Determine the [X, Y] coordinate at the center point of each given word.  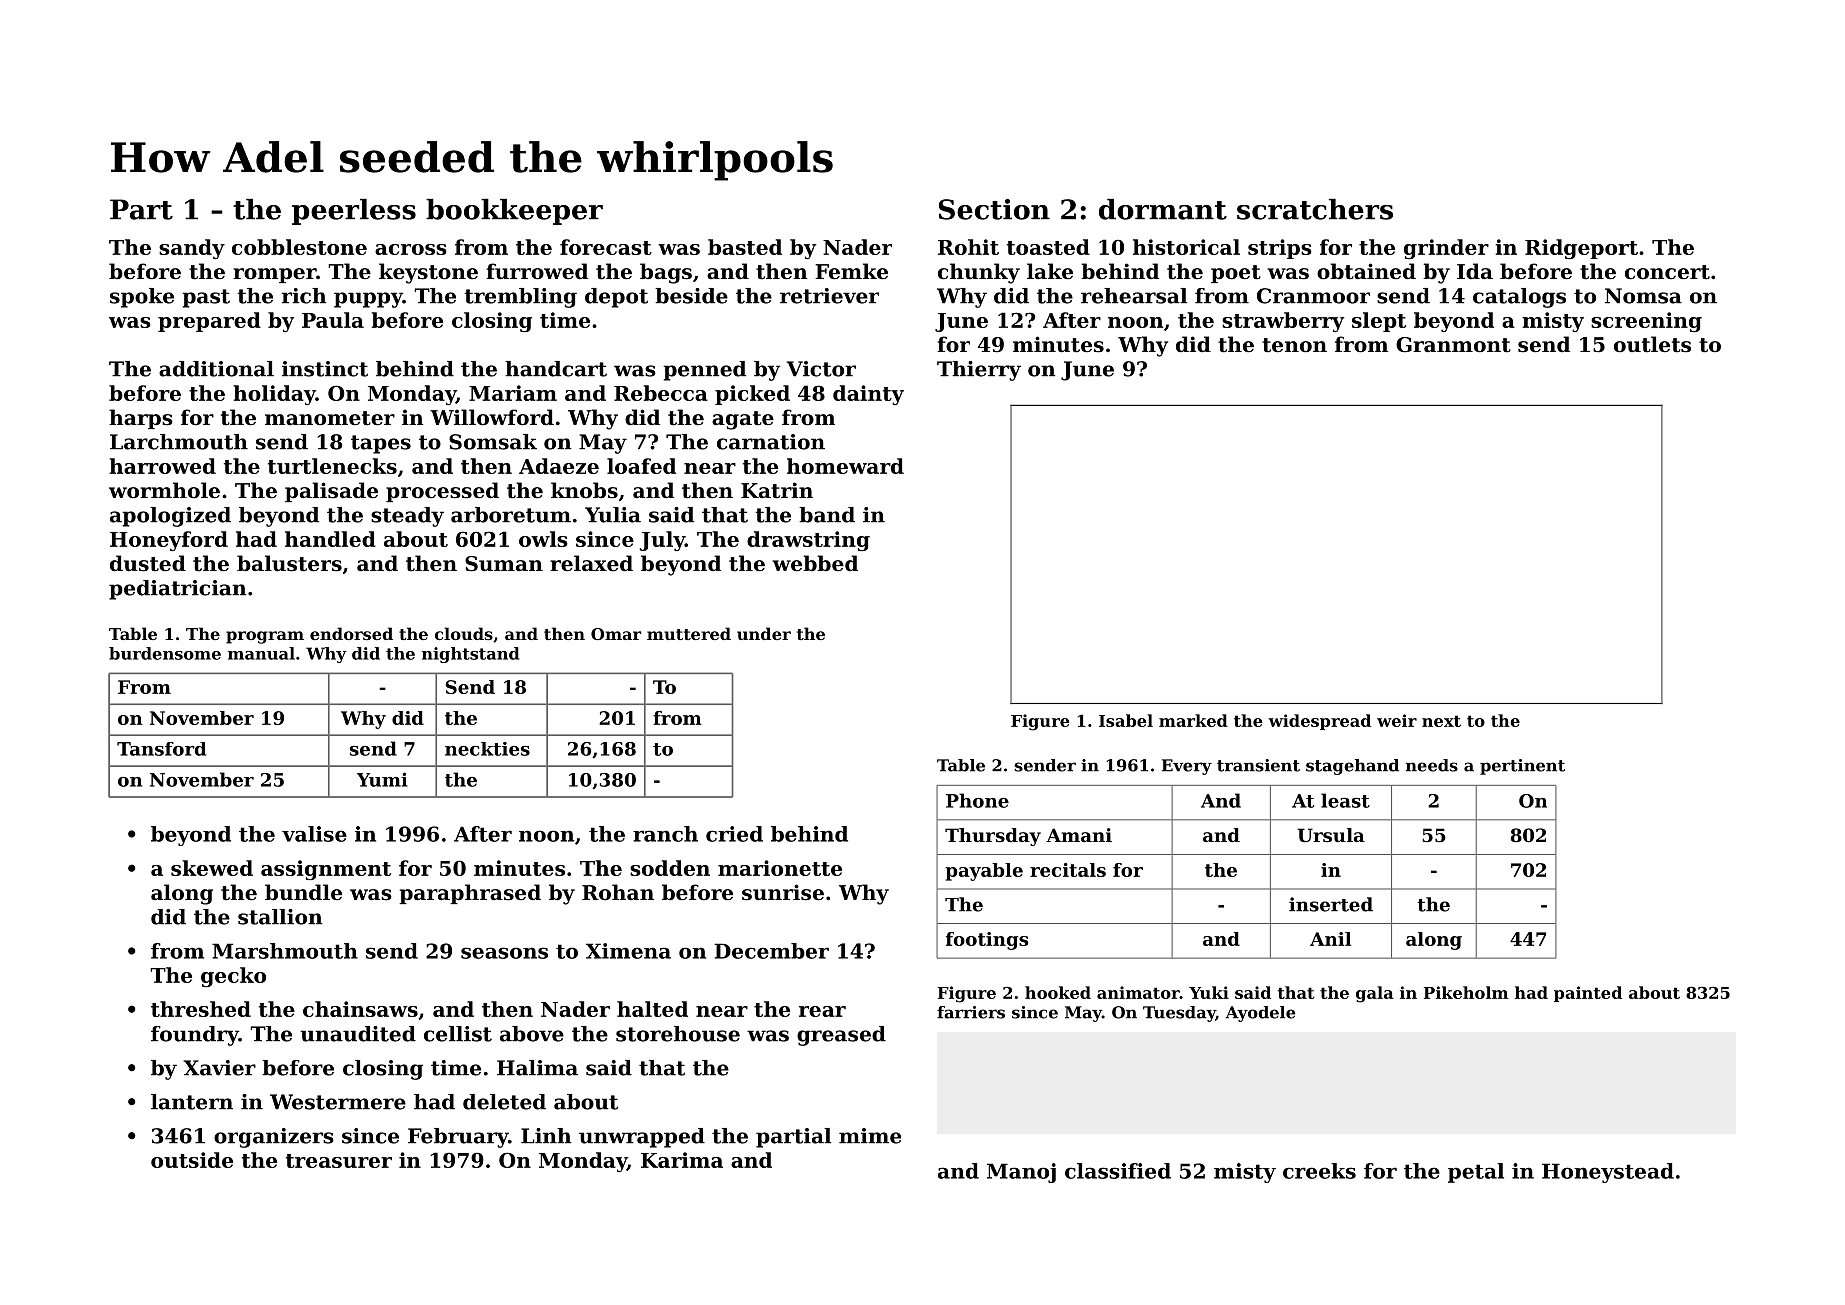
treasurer [339, 1161]
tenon [1294, 345]
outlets [1652, 344]
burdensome [165, 653]
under [764, 633]
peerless [354, 212]
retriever [829, 296]
